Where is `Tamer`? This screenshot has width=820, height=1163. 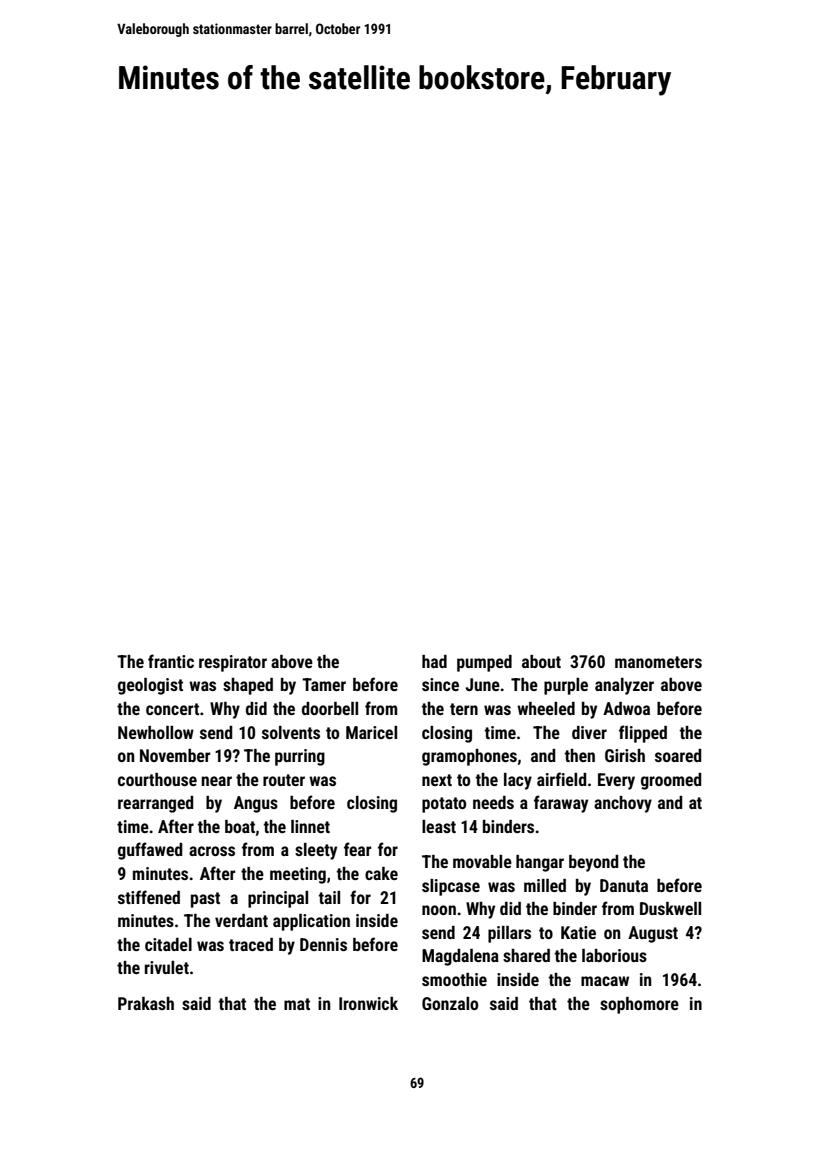 Tamer is located at coordinates (324, 684).
